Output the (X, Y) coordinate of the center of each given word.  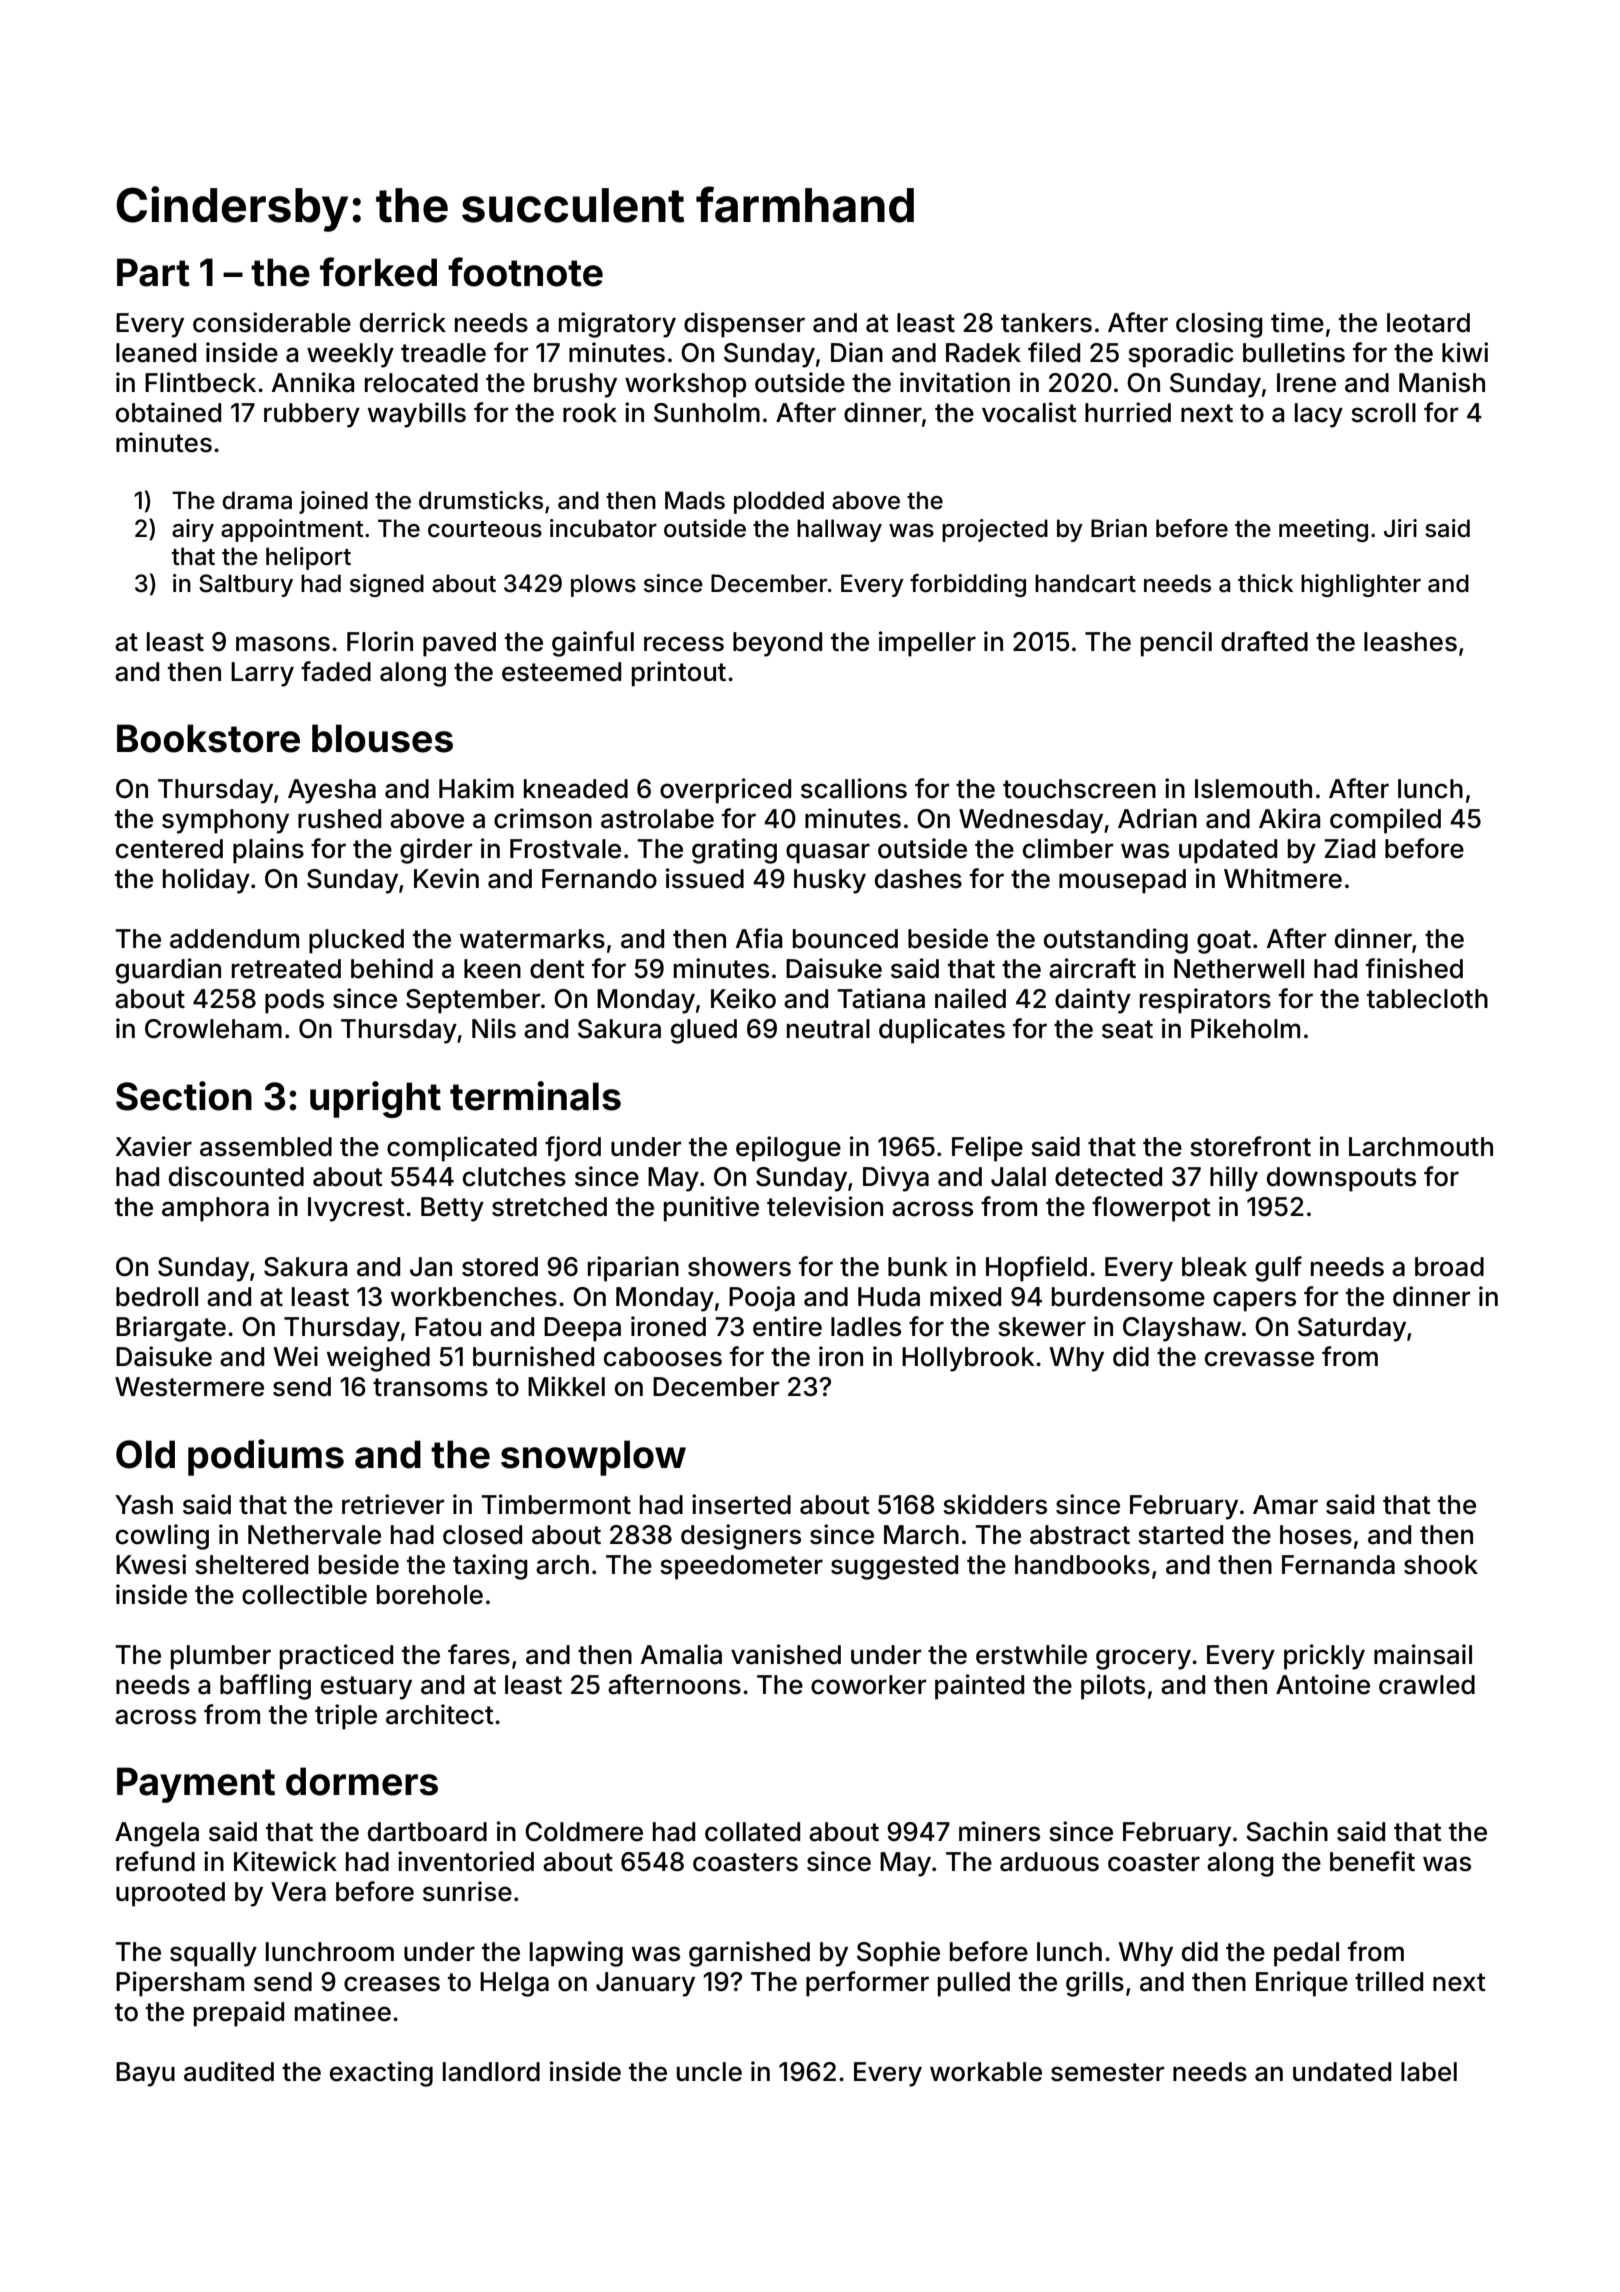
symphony (225, 821)
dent (557, 969)
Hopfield (1036, 1269)
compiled (1385, 821)
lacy (1319, 415)
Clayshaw (1182, 1329)
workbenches (474, 1297)
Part (153, 272)
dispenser (744, 325)
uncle (709, 2072)
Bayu (145, 2074)
